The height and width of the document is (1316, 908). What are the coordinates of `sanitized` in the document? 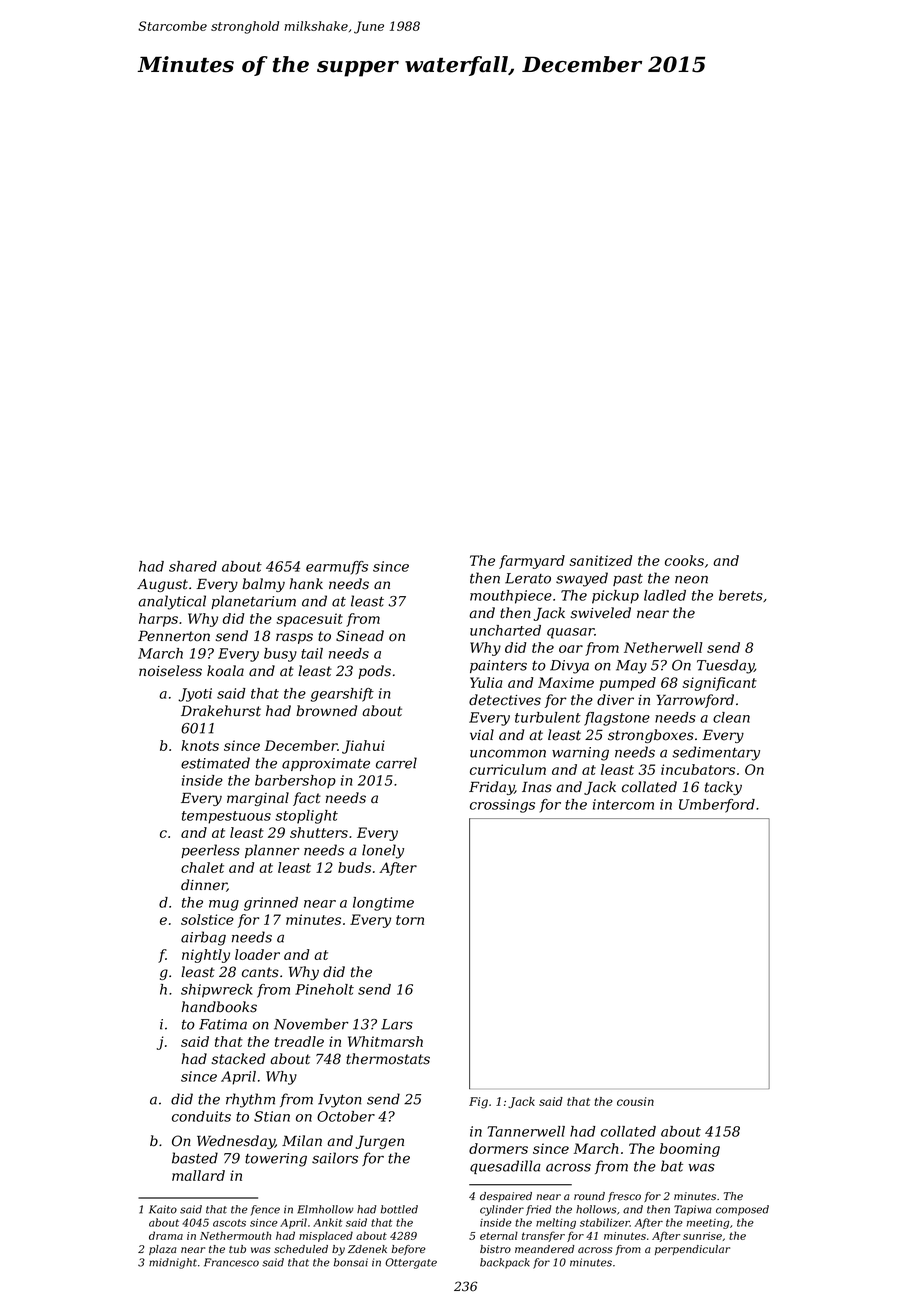 It's located at (600, 560).
